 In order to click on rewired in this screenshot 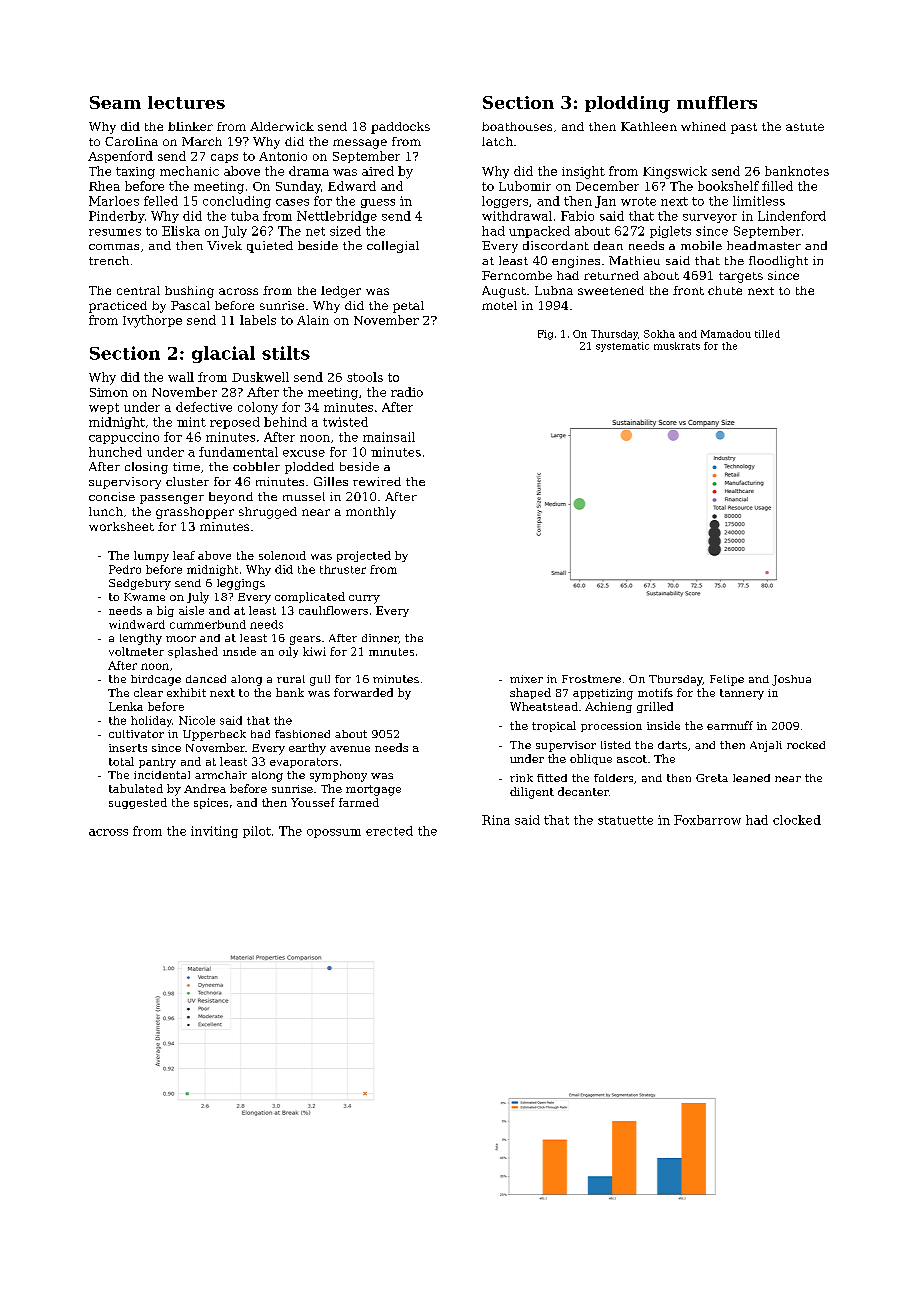, I will do `click(377, 481)`.
